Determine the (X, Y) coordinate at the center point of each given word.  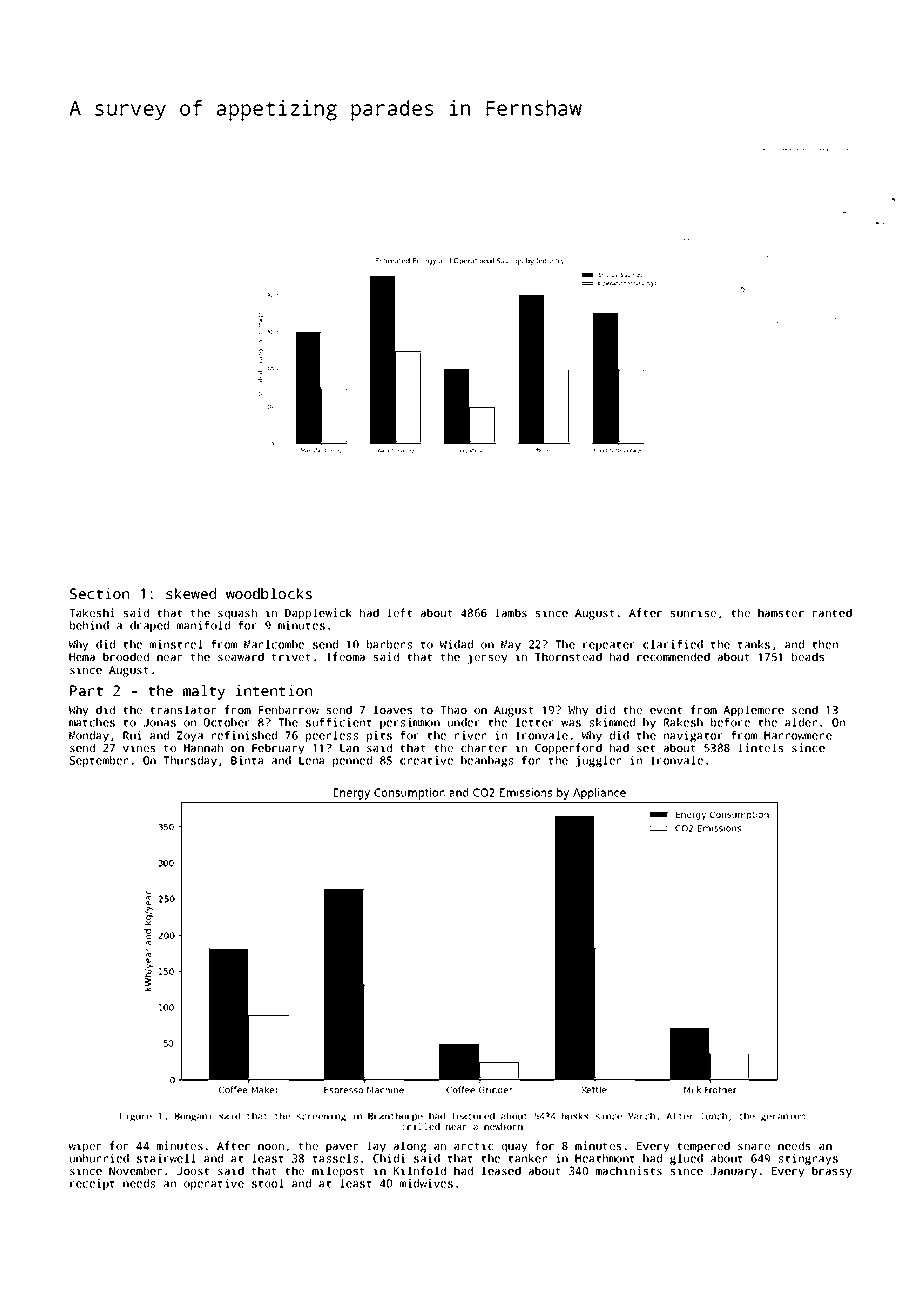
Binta (247, 760)
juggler (598, 761)
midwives (426, 1183)
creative (426, 760)
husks (575, 1116)
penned (352, 761)
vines (139, 747)
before (730, 722)
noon (271, 1147)
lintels (760, 747)
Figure (136, 1117)
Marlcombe (274, 644)
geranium (783, 1117)
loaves (393, 709)
